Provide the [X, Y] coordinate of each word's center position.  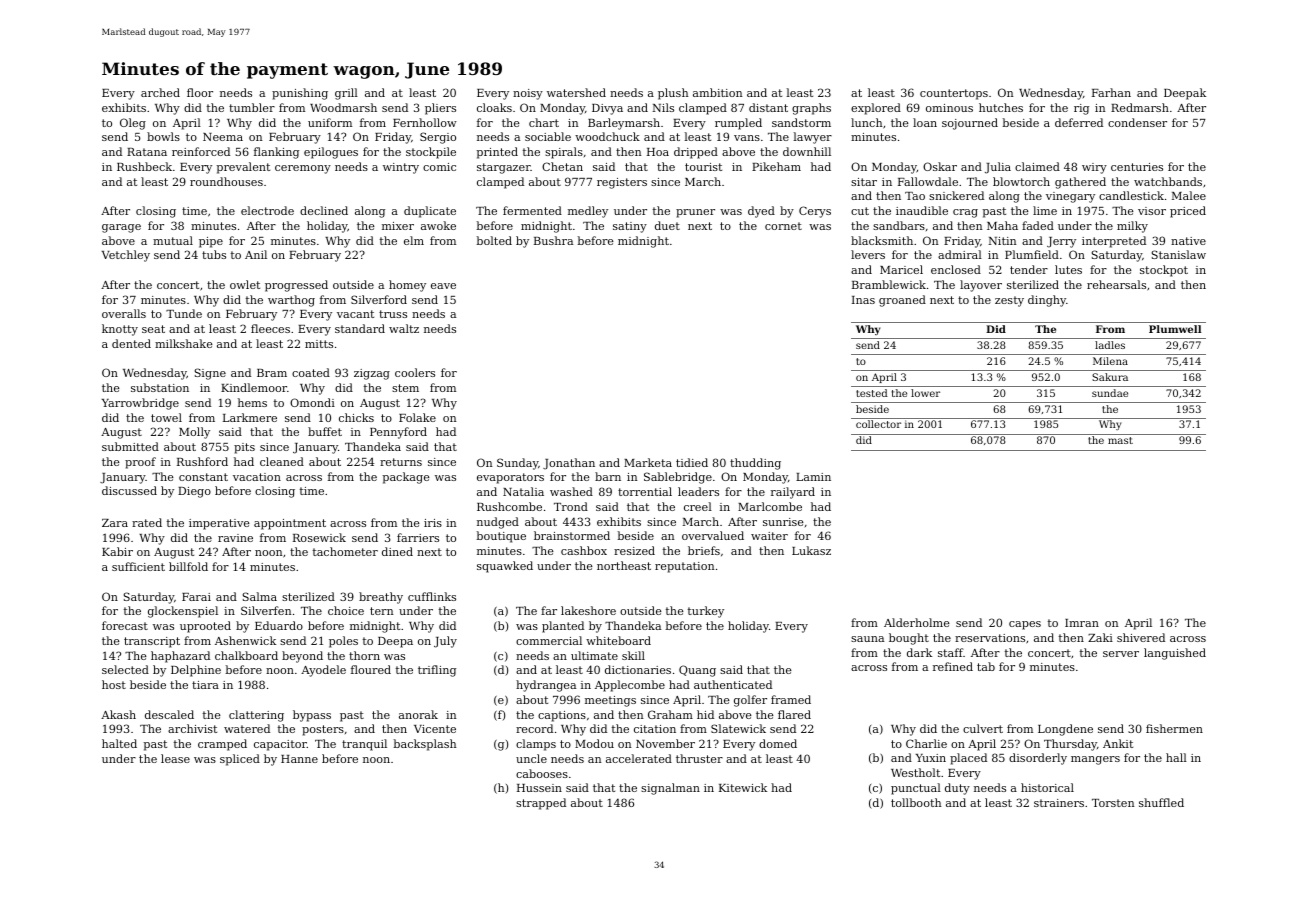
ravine [235, 538]
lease [175, 758]
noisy [528, 94]
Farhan [1111, 92]
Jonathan [569, 464]
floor [200, 92]
